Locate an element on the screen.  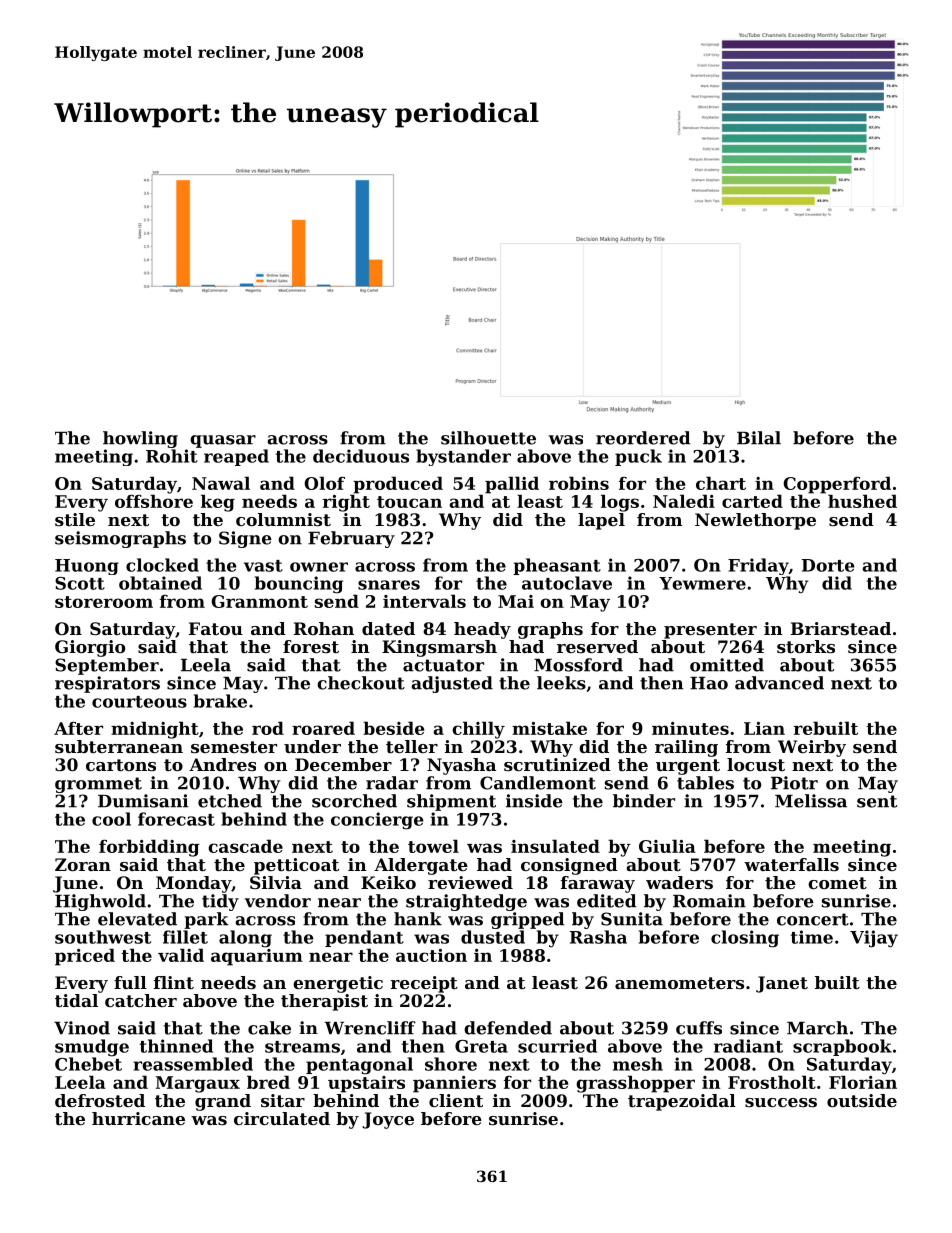
vast is located at coordinates (263, 566).
